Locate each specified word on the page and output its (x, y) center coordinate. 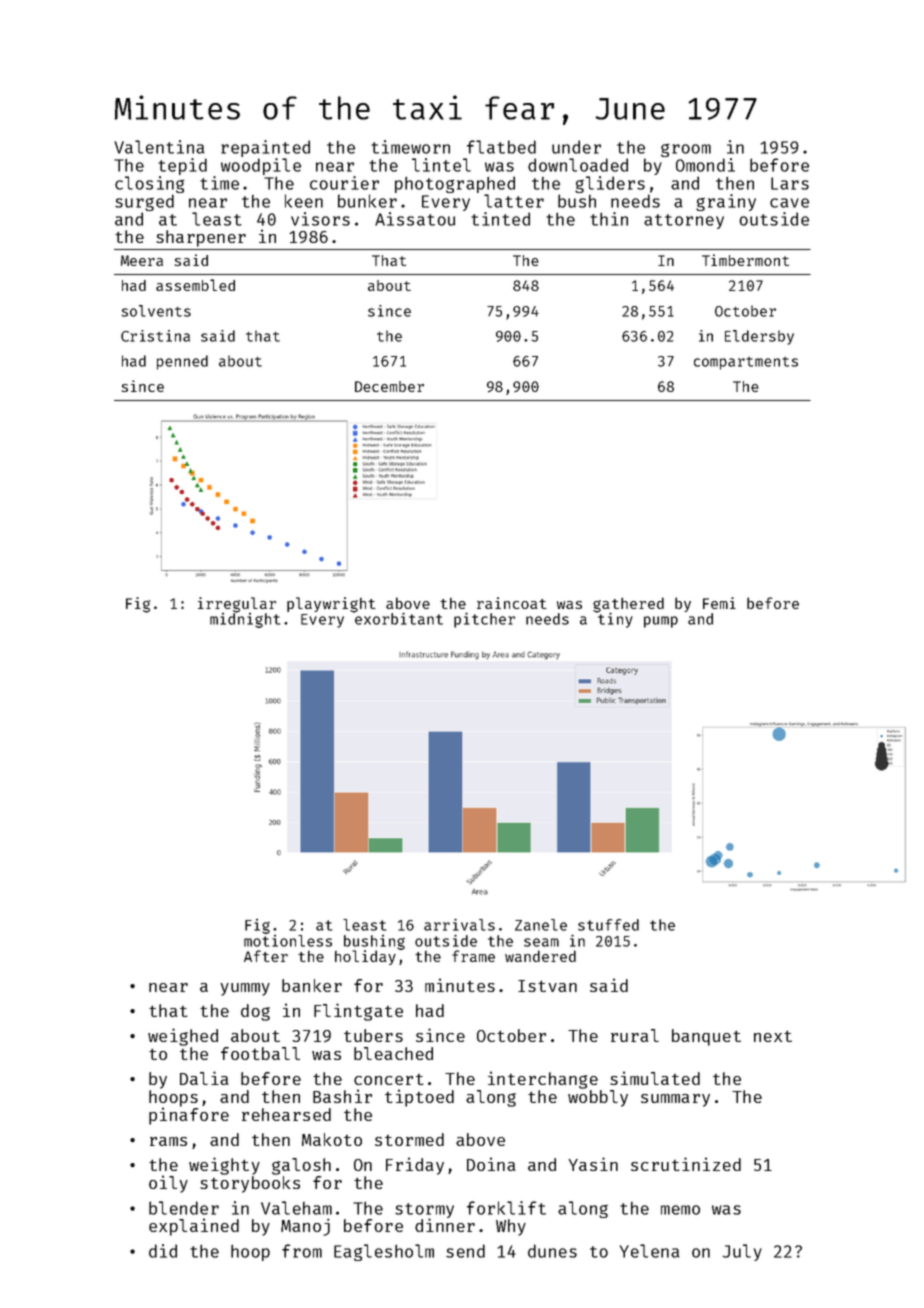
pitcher (484, 620)
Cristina (155, 336)
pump (661, 622)
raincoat (512, 603)
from (302, 1251)
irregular (237, 604)
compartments (746, 363)
